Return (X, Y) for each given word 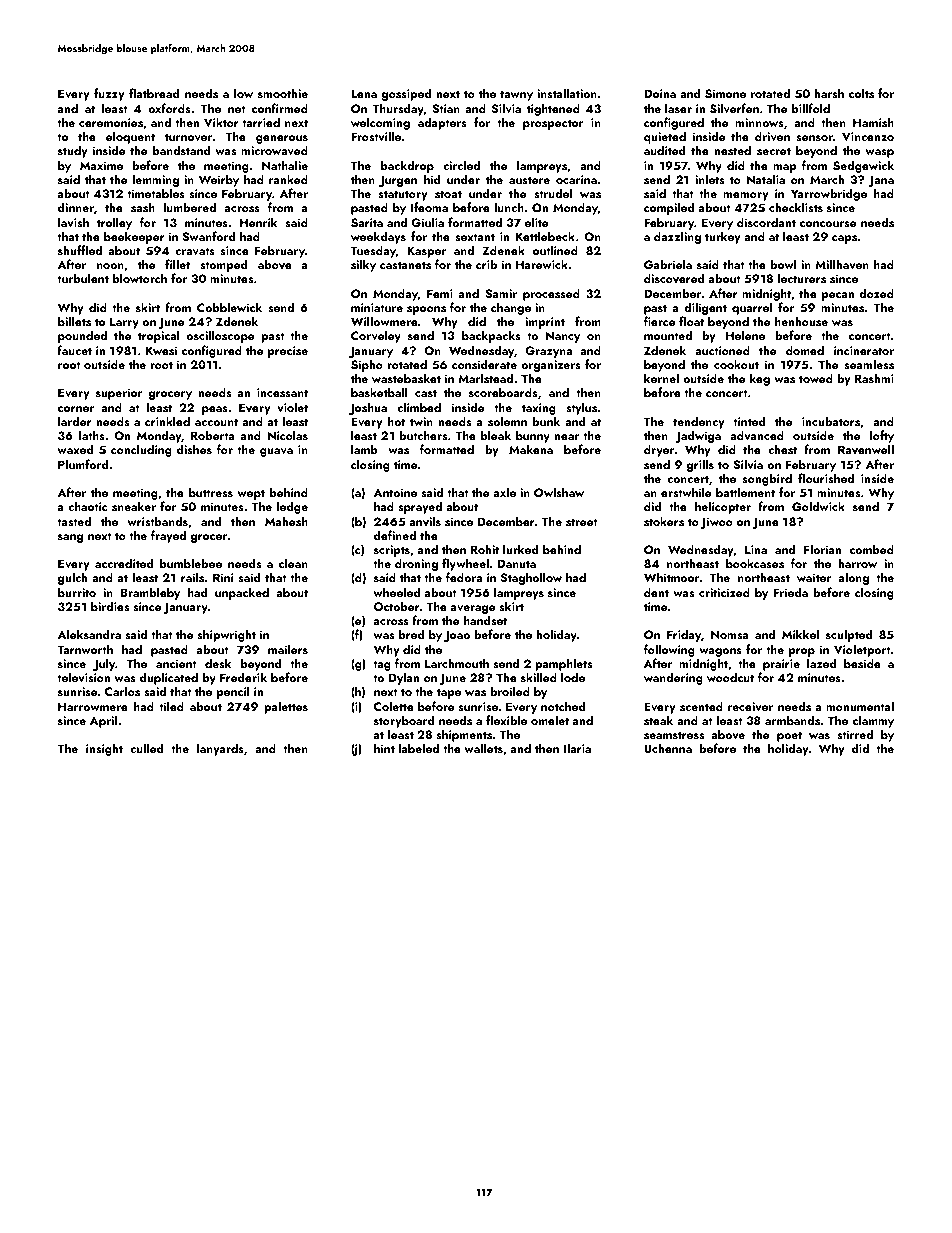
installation (567, 93)
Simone (725, 93)
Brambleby (150, 593)
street (582, 522)
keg (760, 379)
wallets (484, 748)
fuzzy (109, 94)
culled (146, 748)
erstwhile (686, 492)
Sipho (367, 365)
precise (288, 352)
